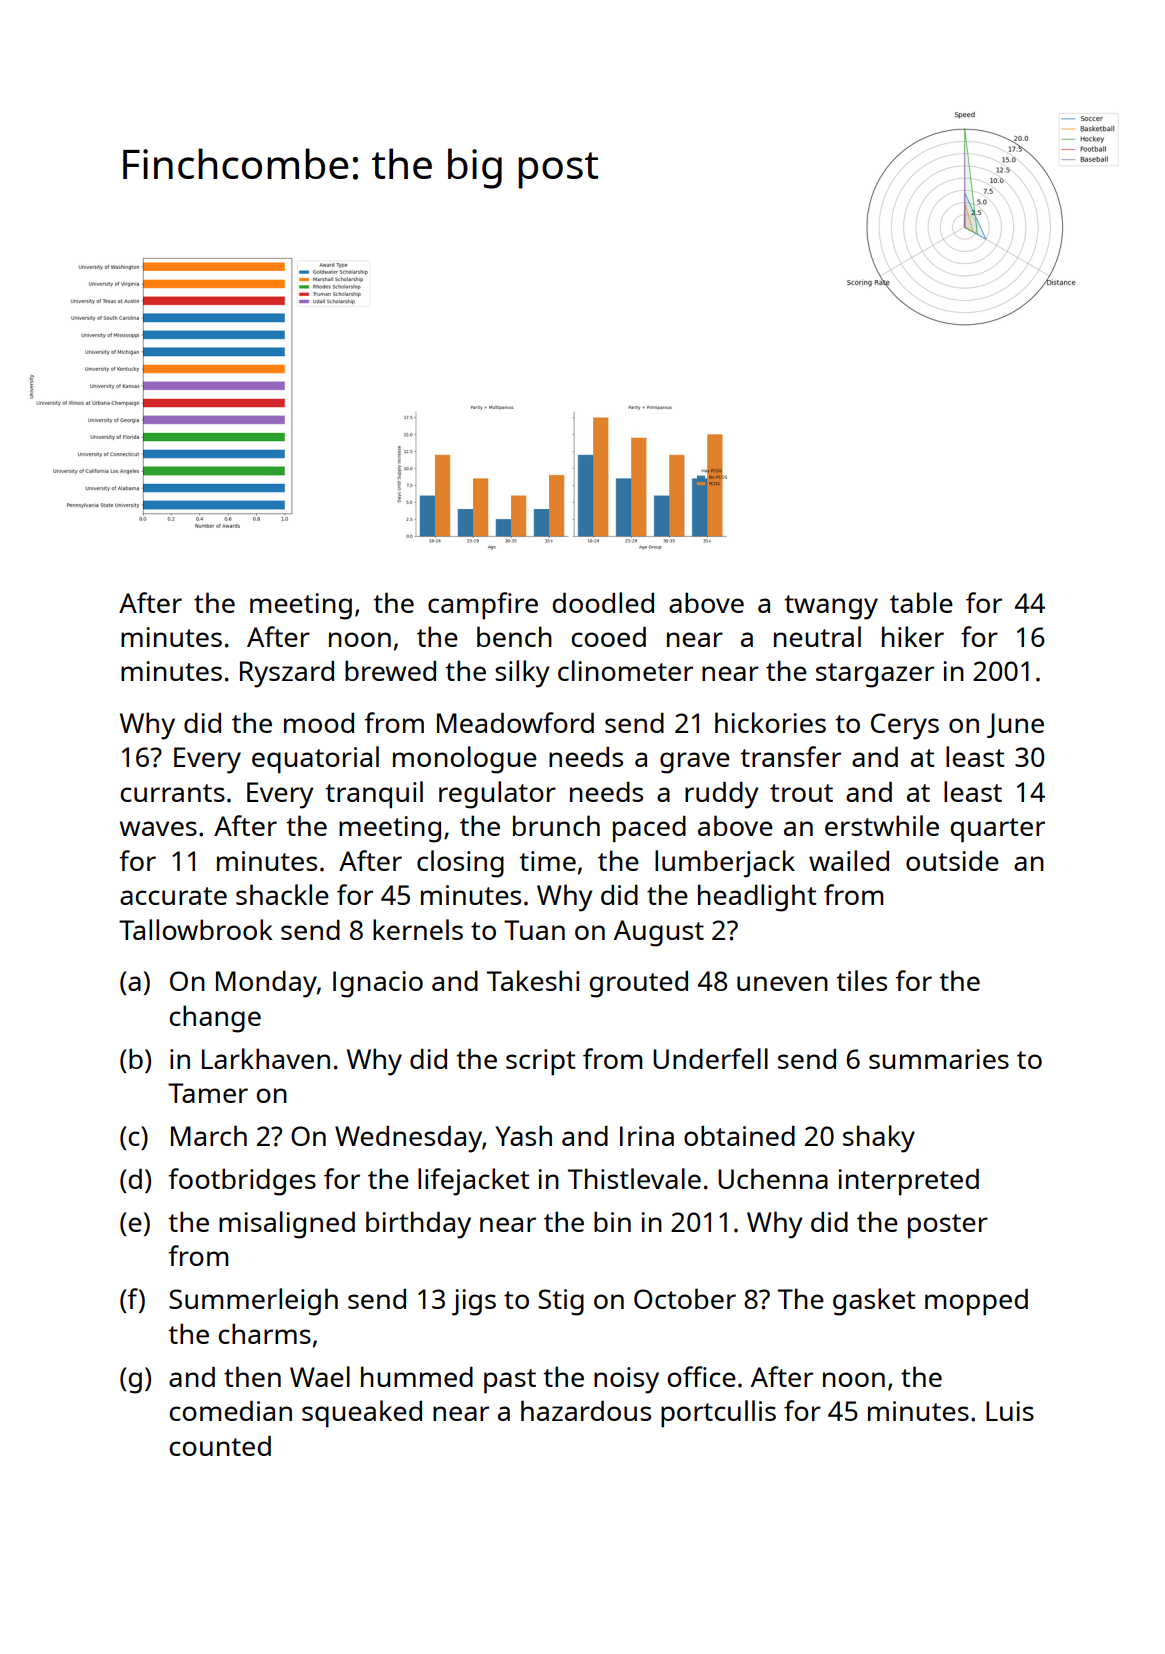 The image size is (1165, 1654). Describe the element at coordinates (913, 636) in the screenshot. I see `hiker` at that location.
